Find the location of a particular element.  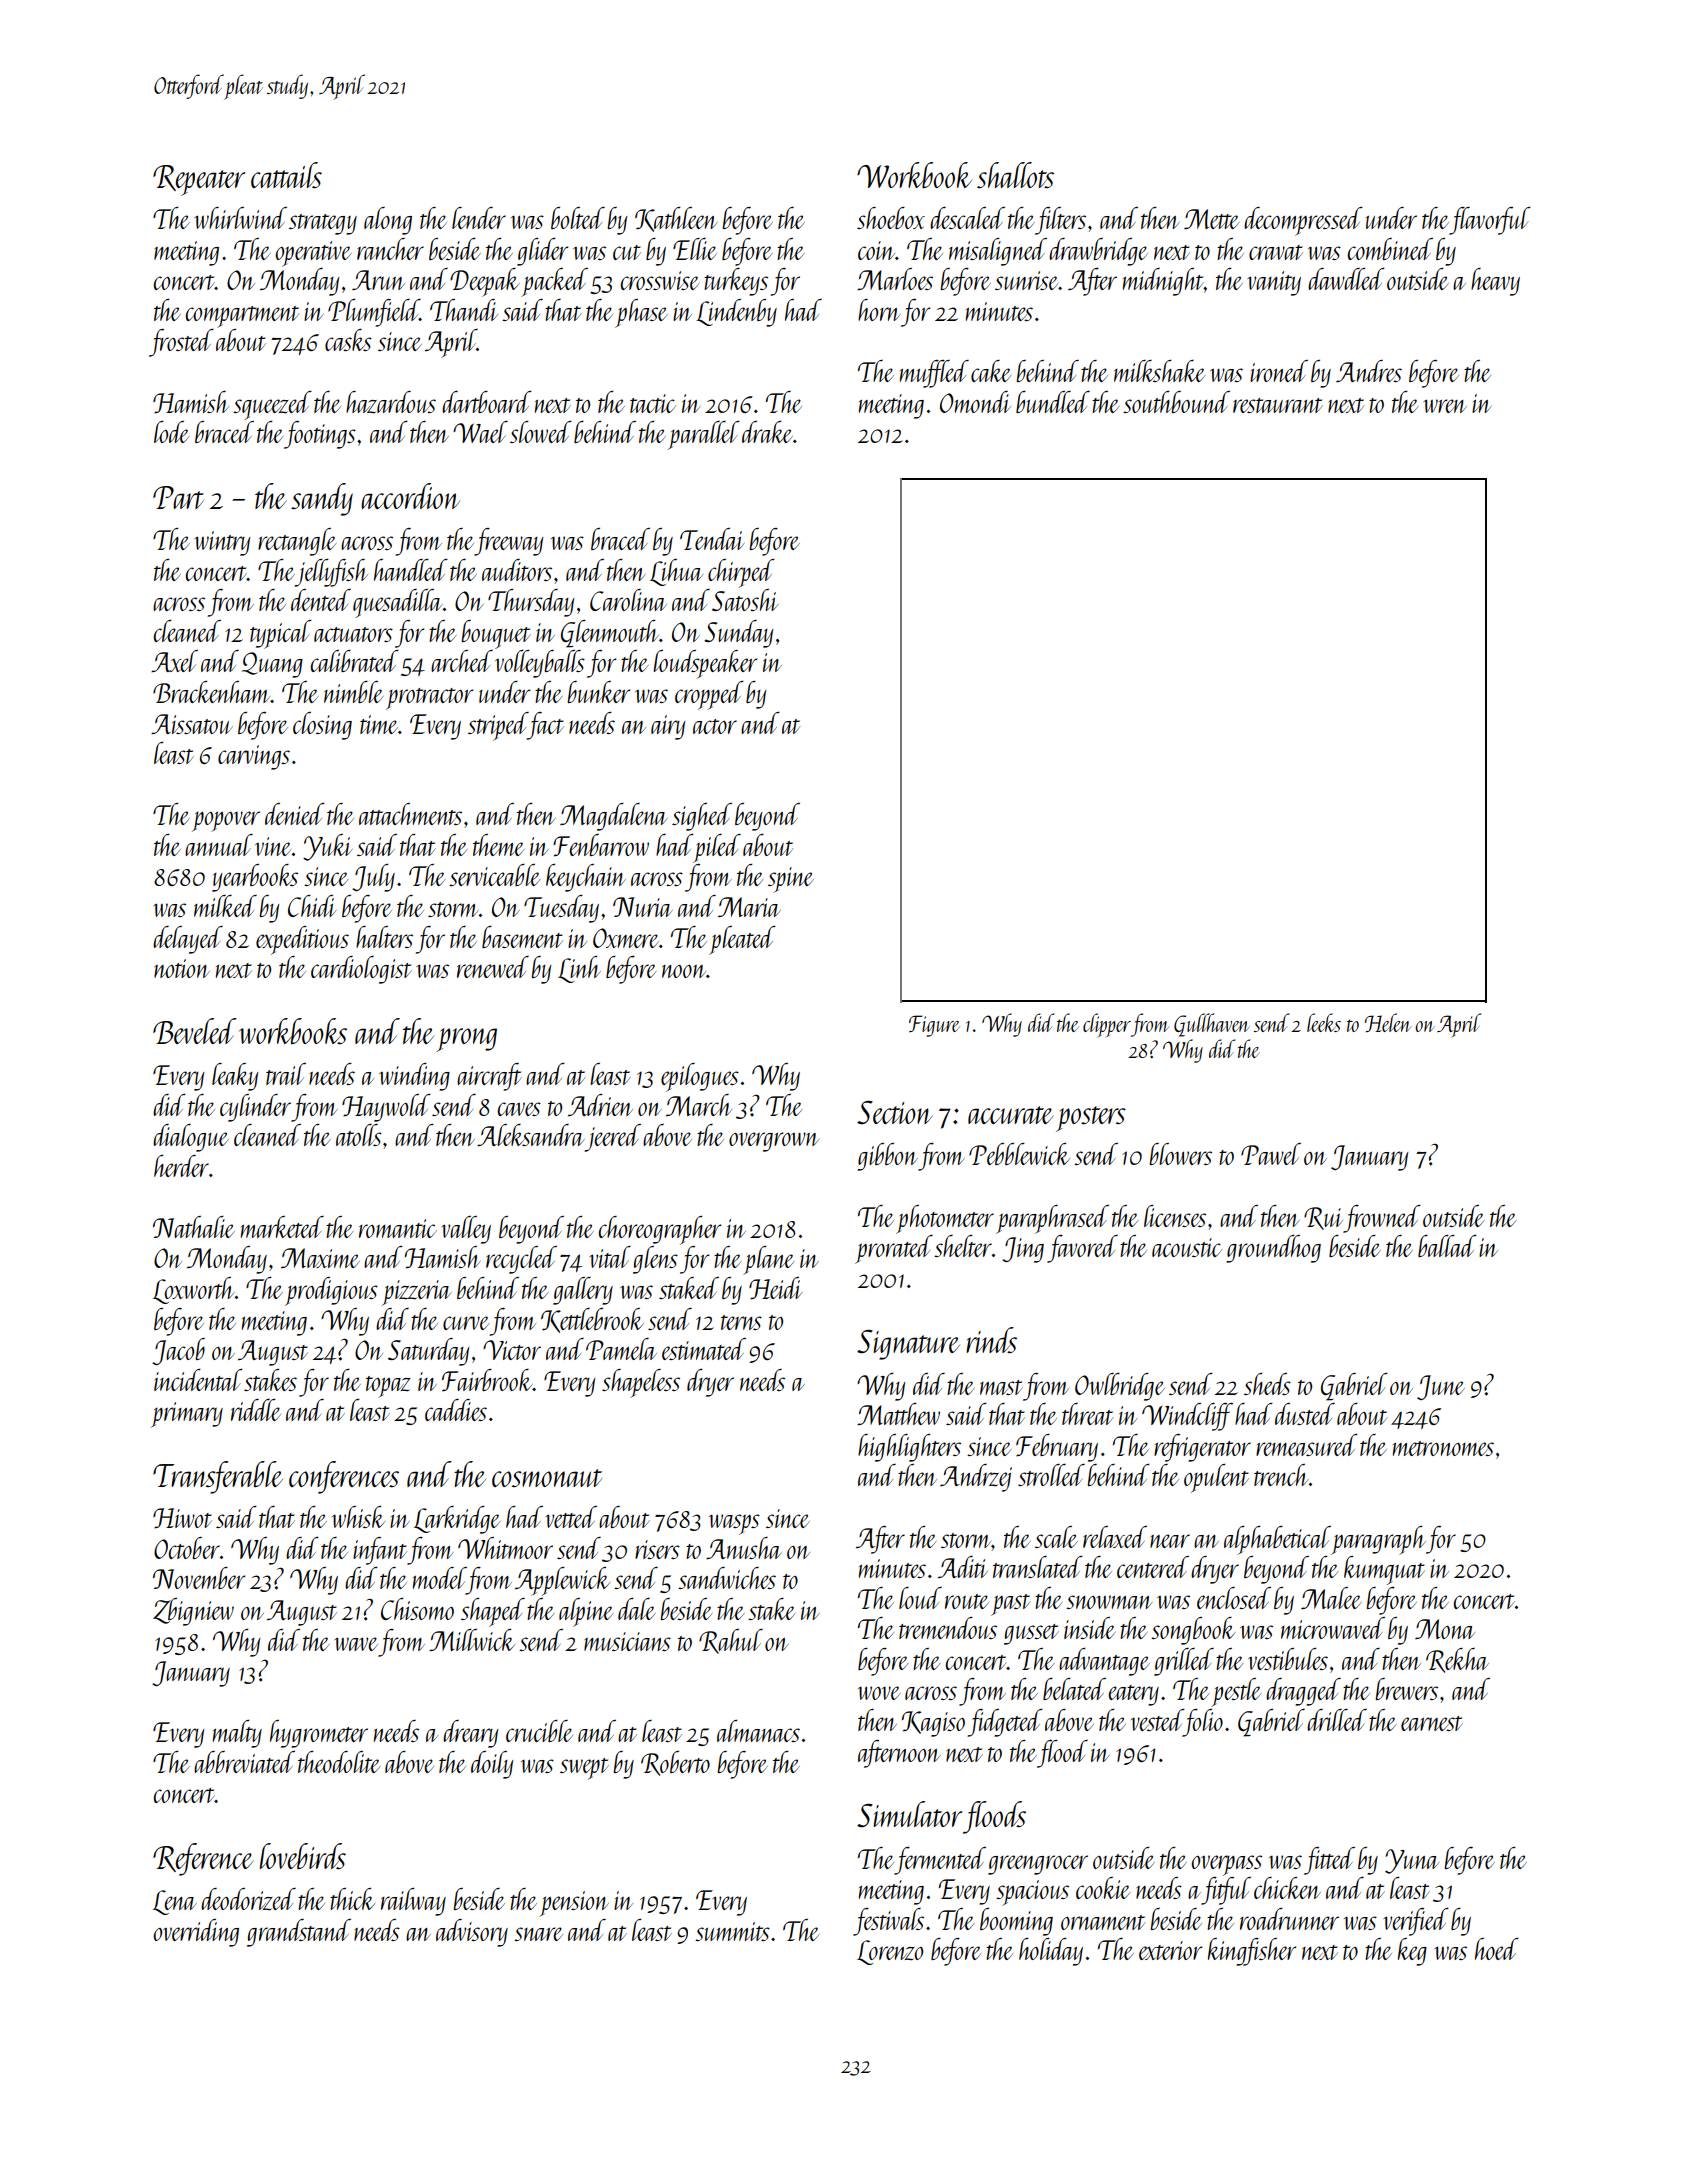

bunker is located at coordinates (598, 692).
